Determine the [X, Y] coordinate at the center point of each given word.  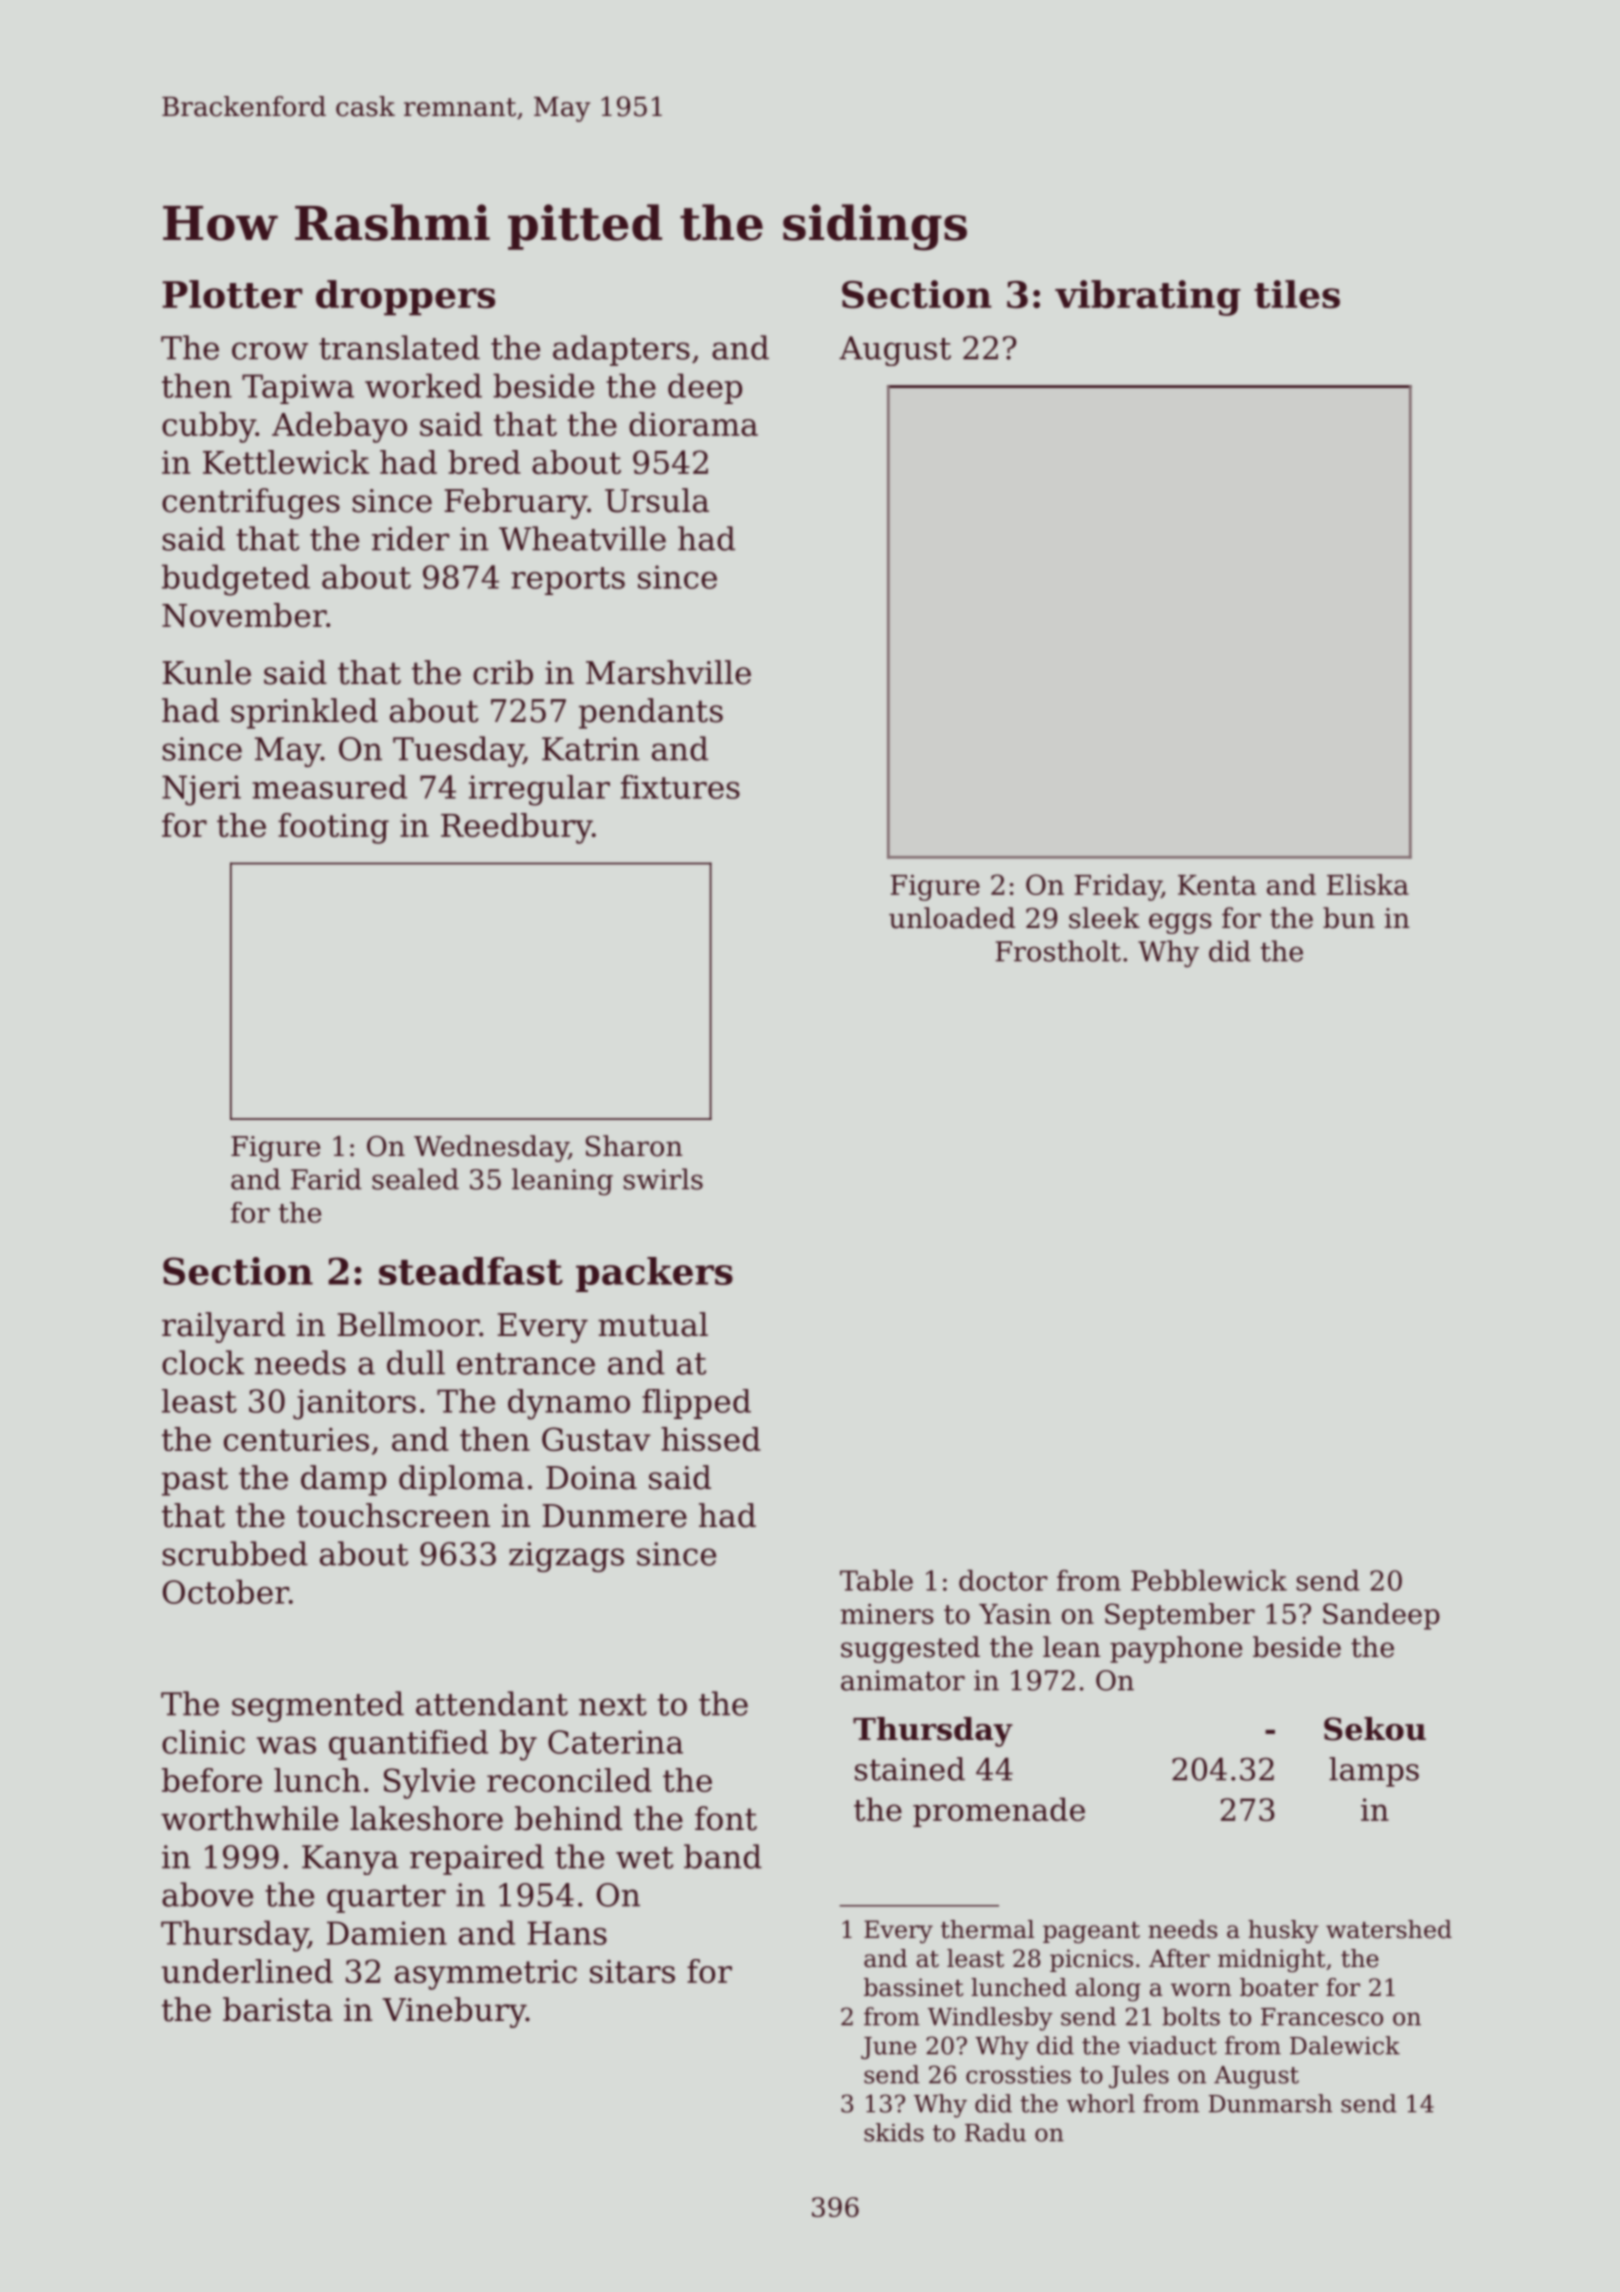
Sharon [634, 1146]
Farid [326, 1179]
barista [278, 2009]
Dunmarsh [1270, 2103]
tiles [1297, 294]
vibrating [1148, 298]
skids [894, 2132]
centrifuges [251, 503]
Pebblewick [1209, 1580]
